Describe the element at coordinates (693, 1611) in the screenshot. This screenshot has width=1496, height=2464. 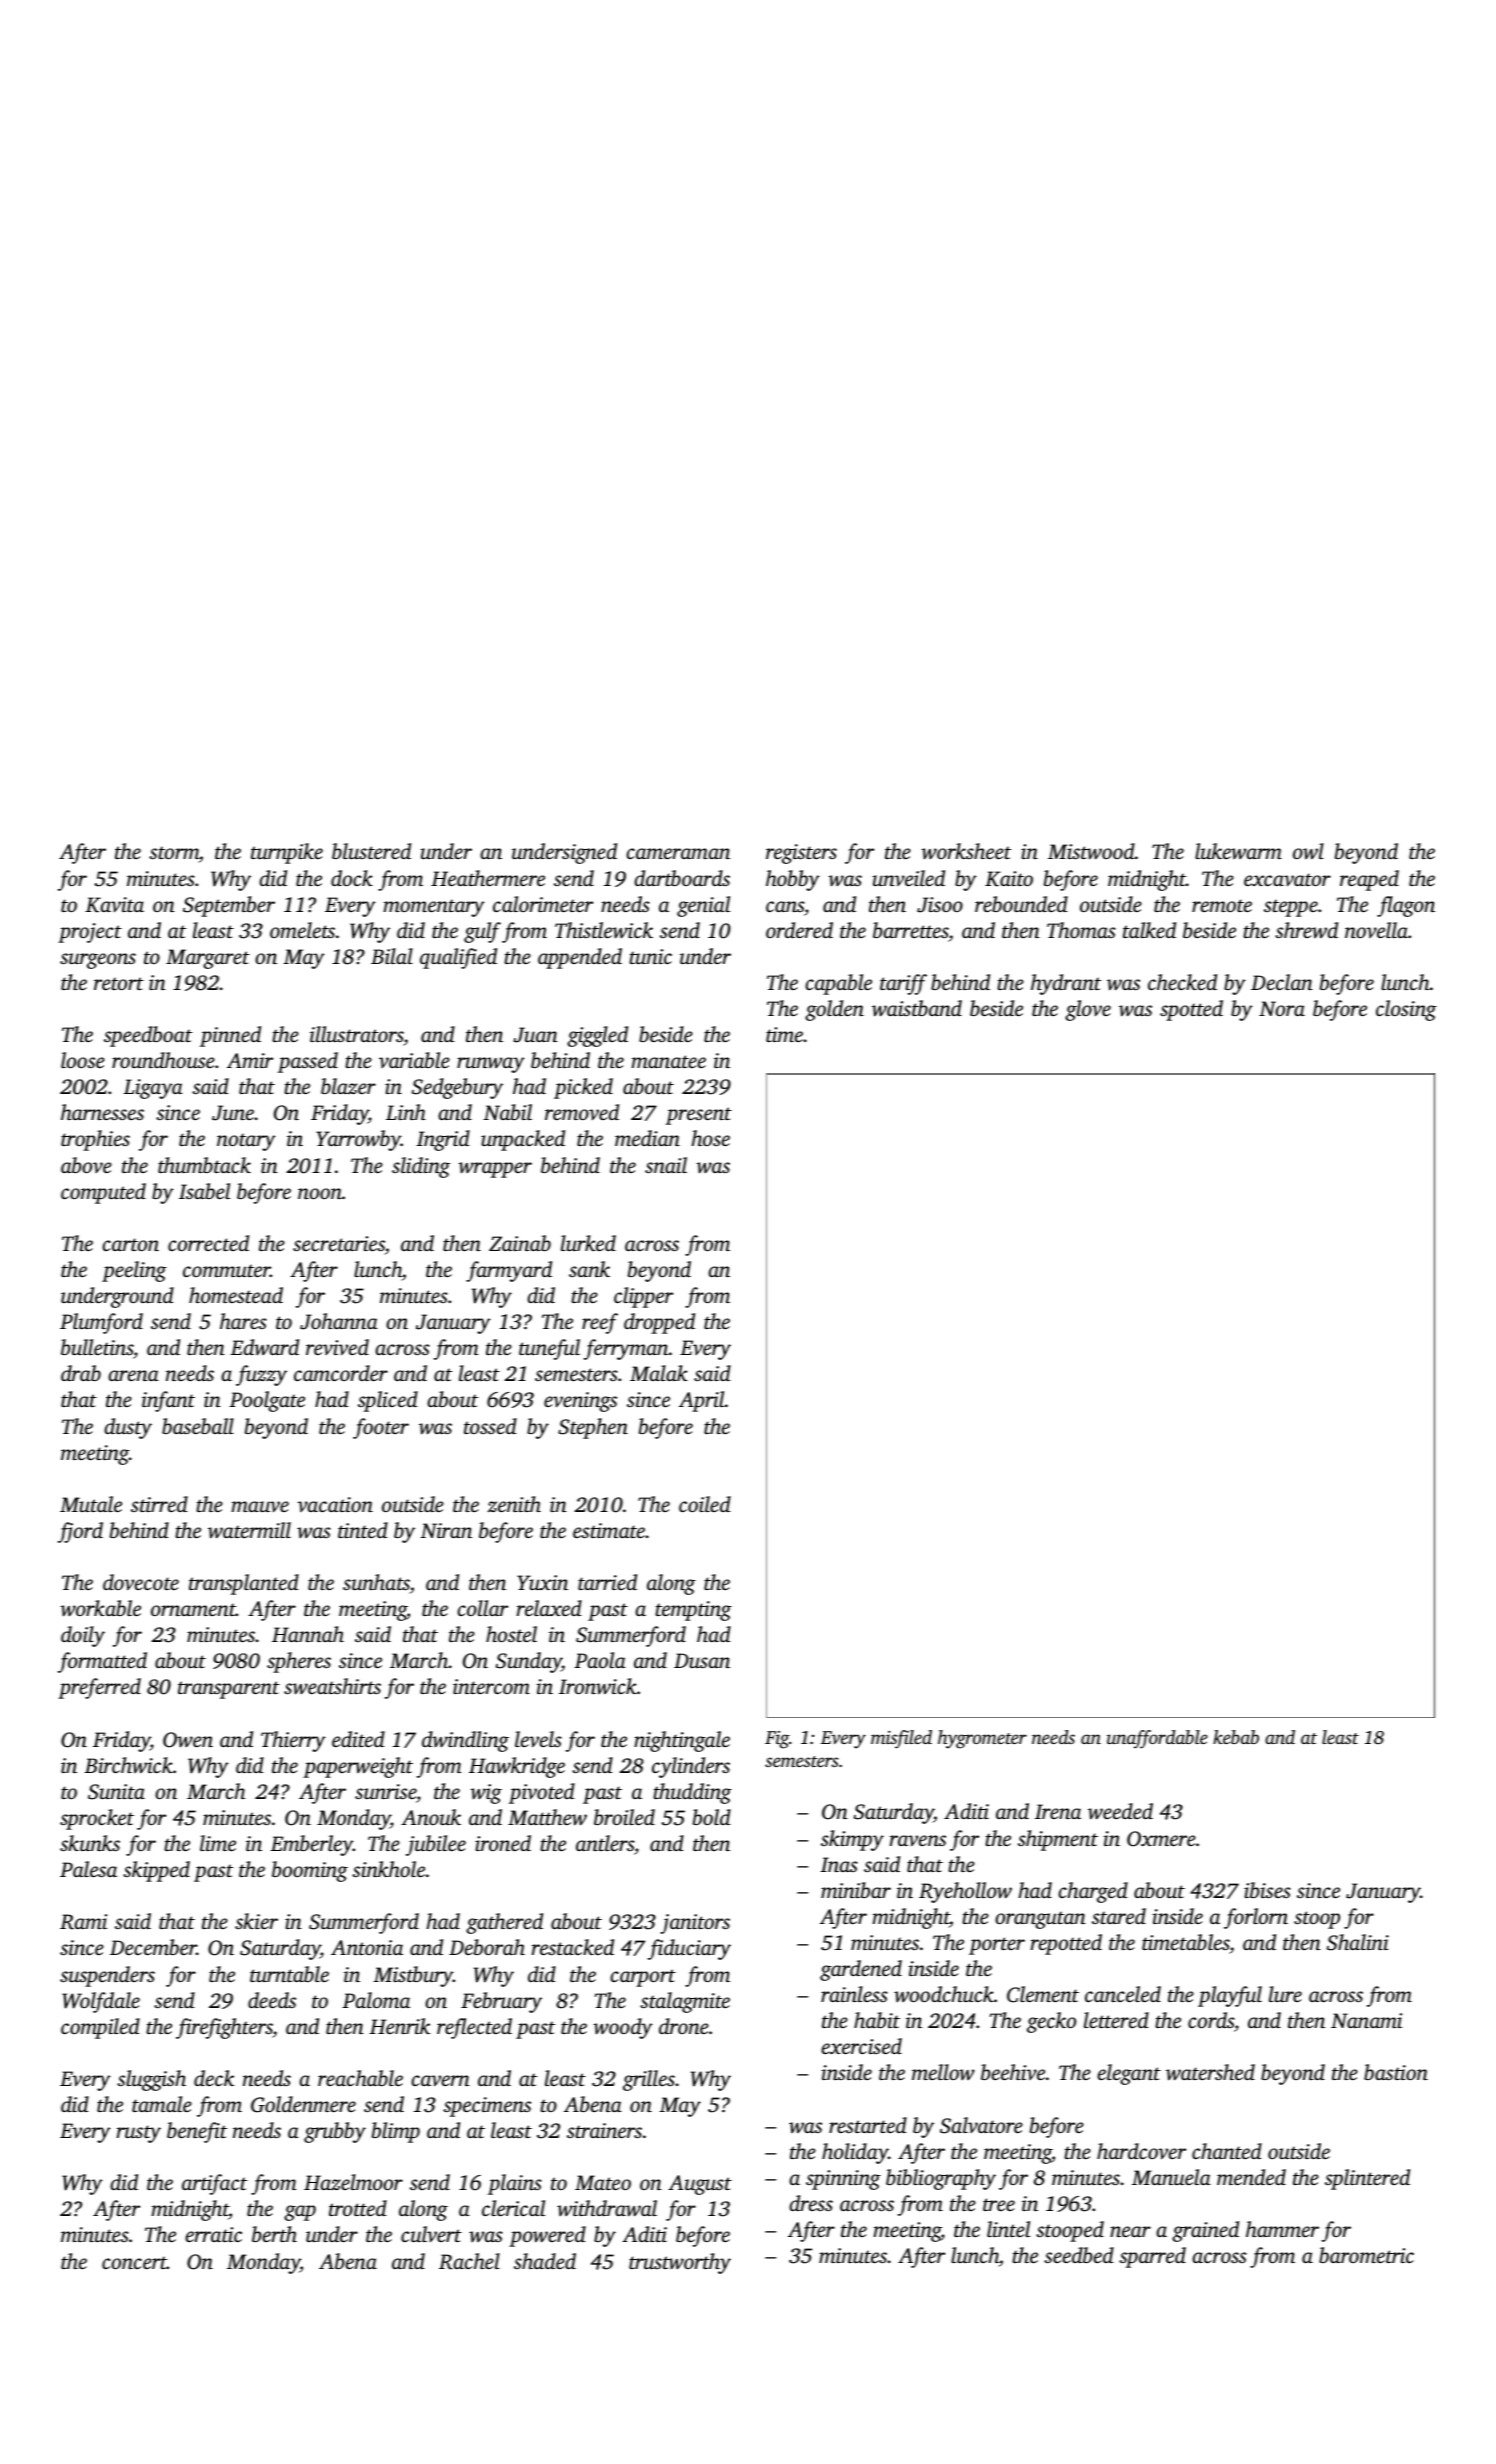
I see `tempting` at that location.
